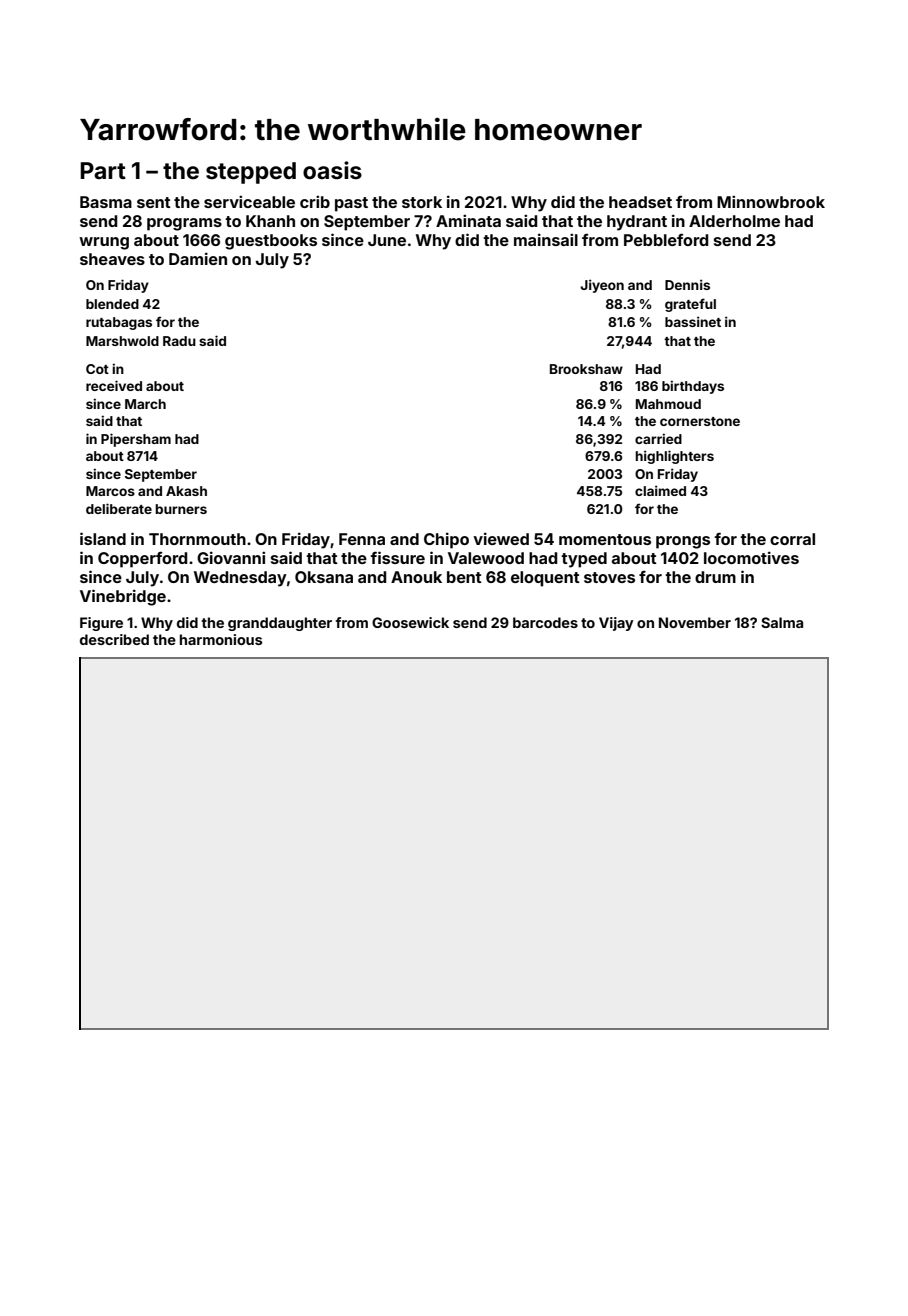 The height and width of the screenshot is (1316, 908). What do you see at coordinates (683, 542) in the screenshot?
I see `prongs` at bounding box center [683, 542].
